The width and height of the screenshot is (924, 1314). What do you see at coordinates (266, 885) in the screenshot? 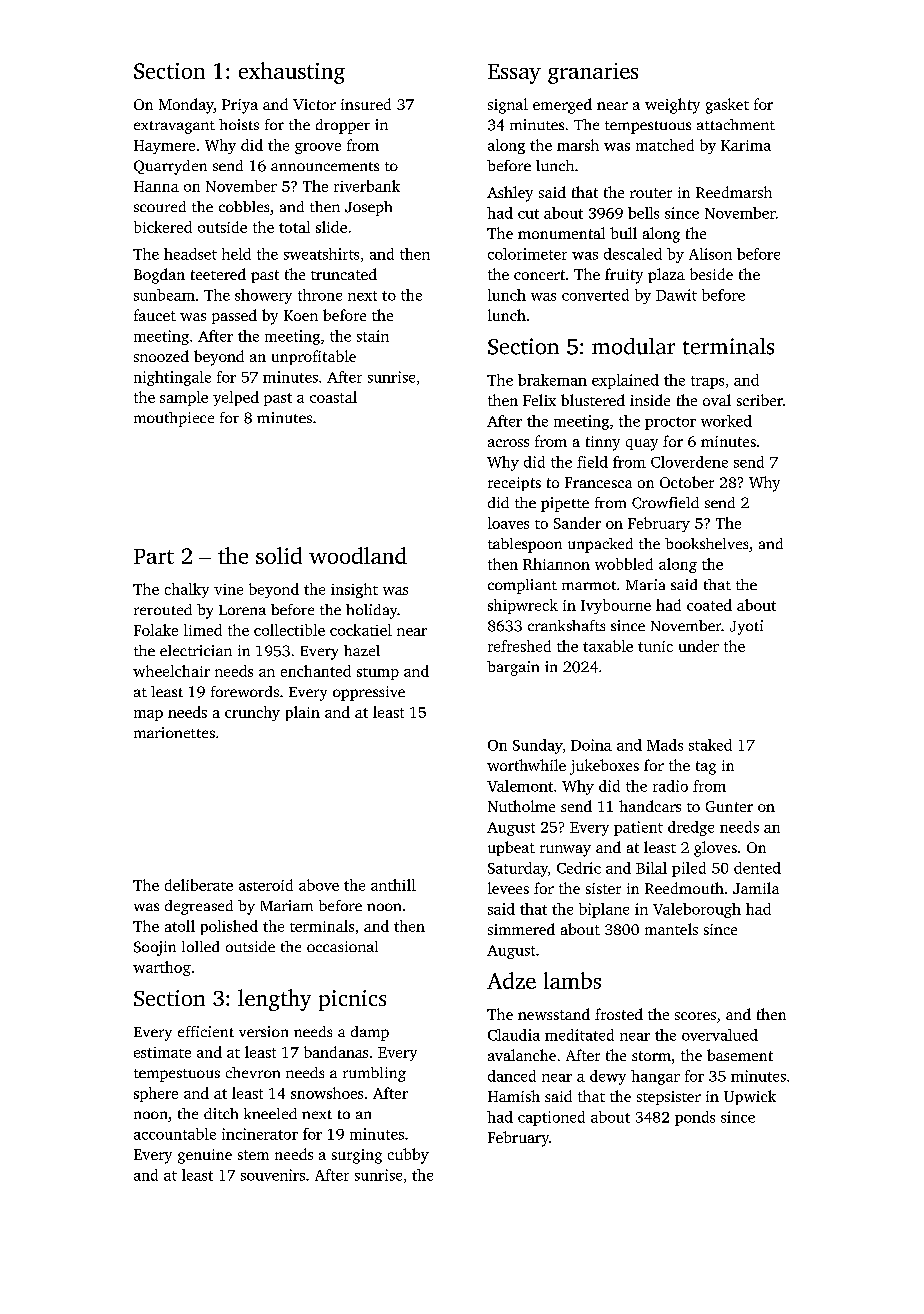
I see `asteroid` at bounding box center [266, 885].
